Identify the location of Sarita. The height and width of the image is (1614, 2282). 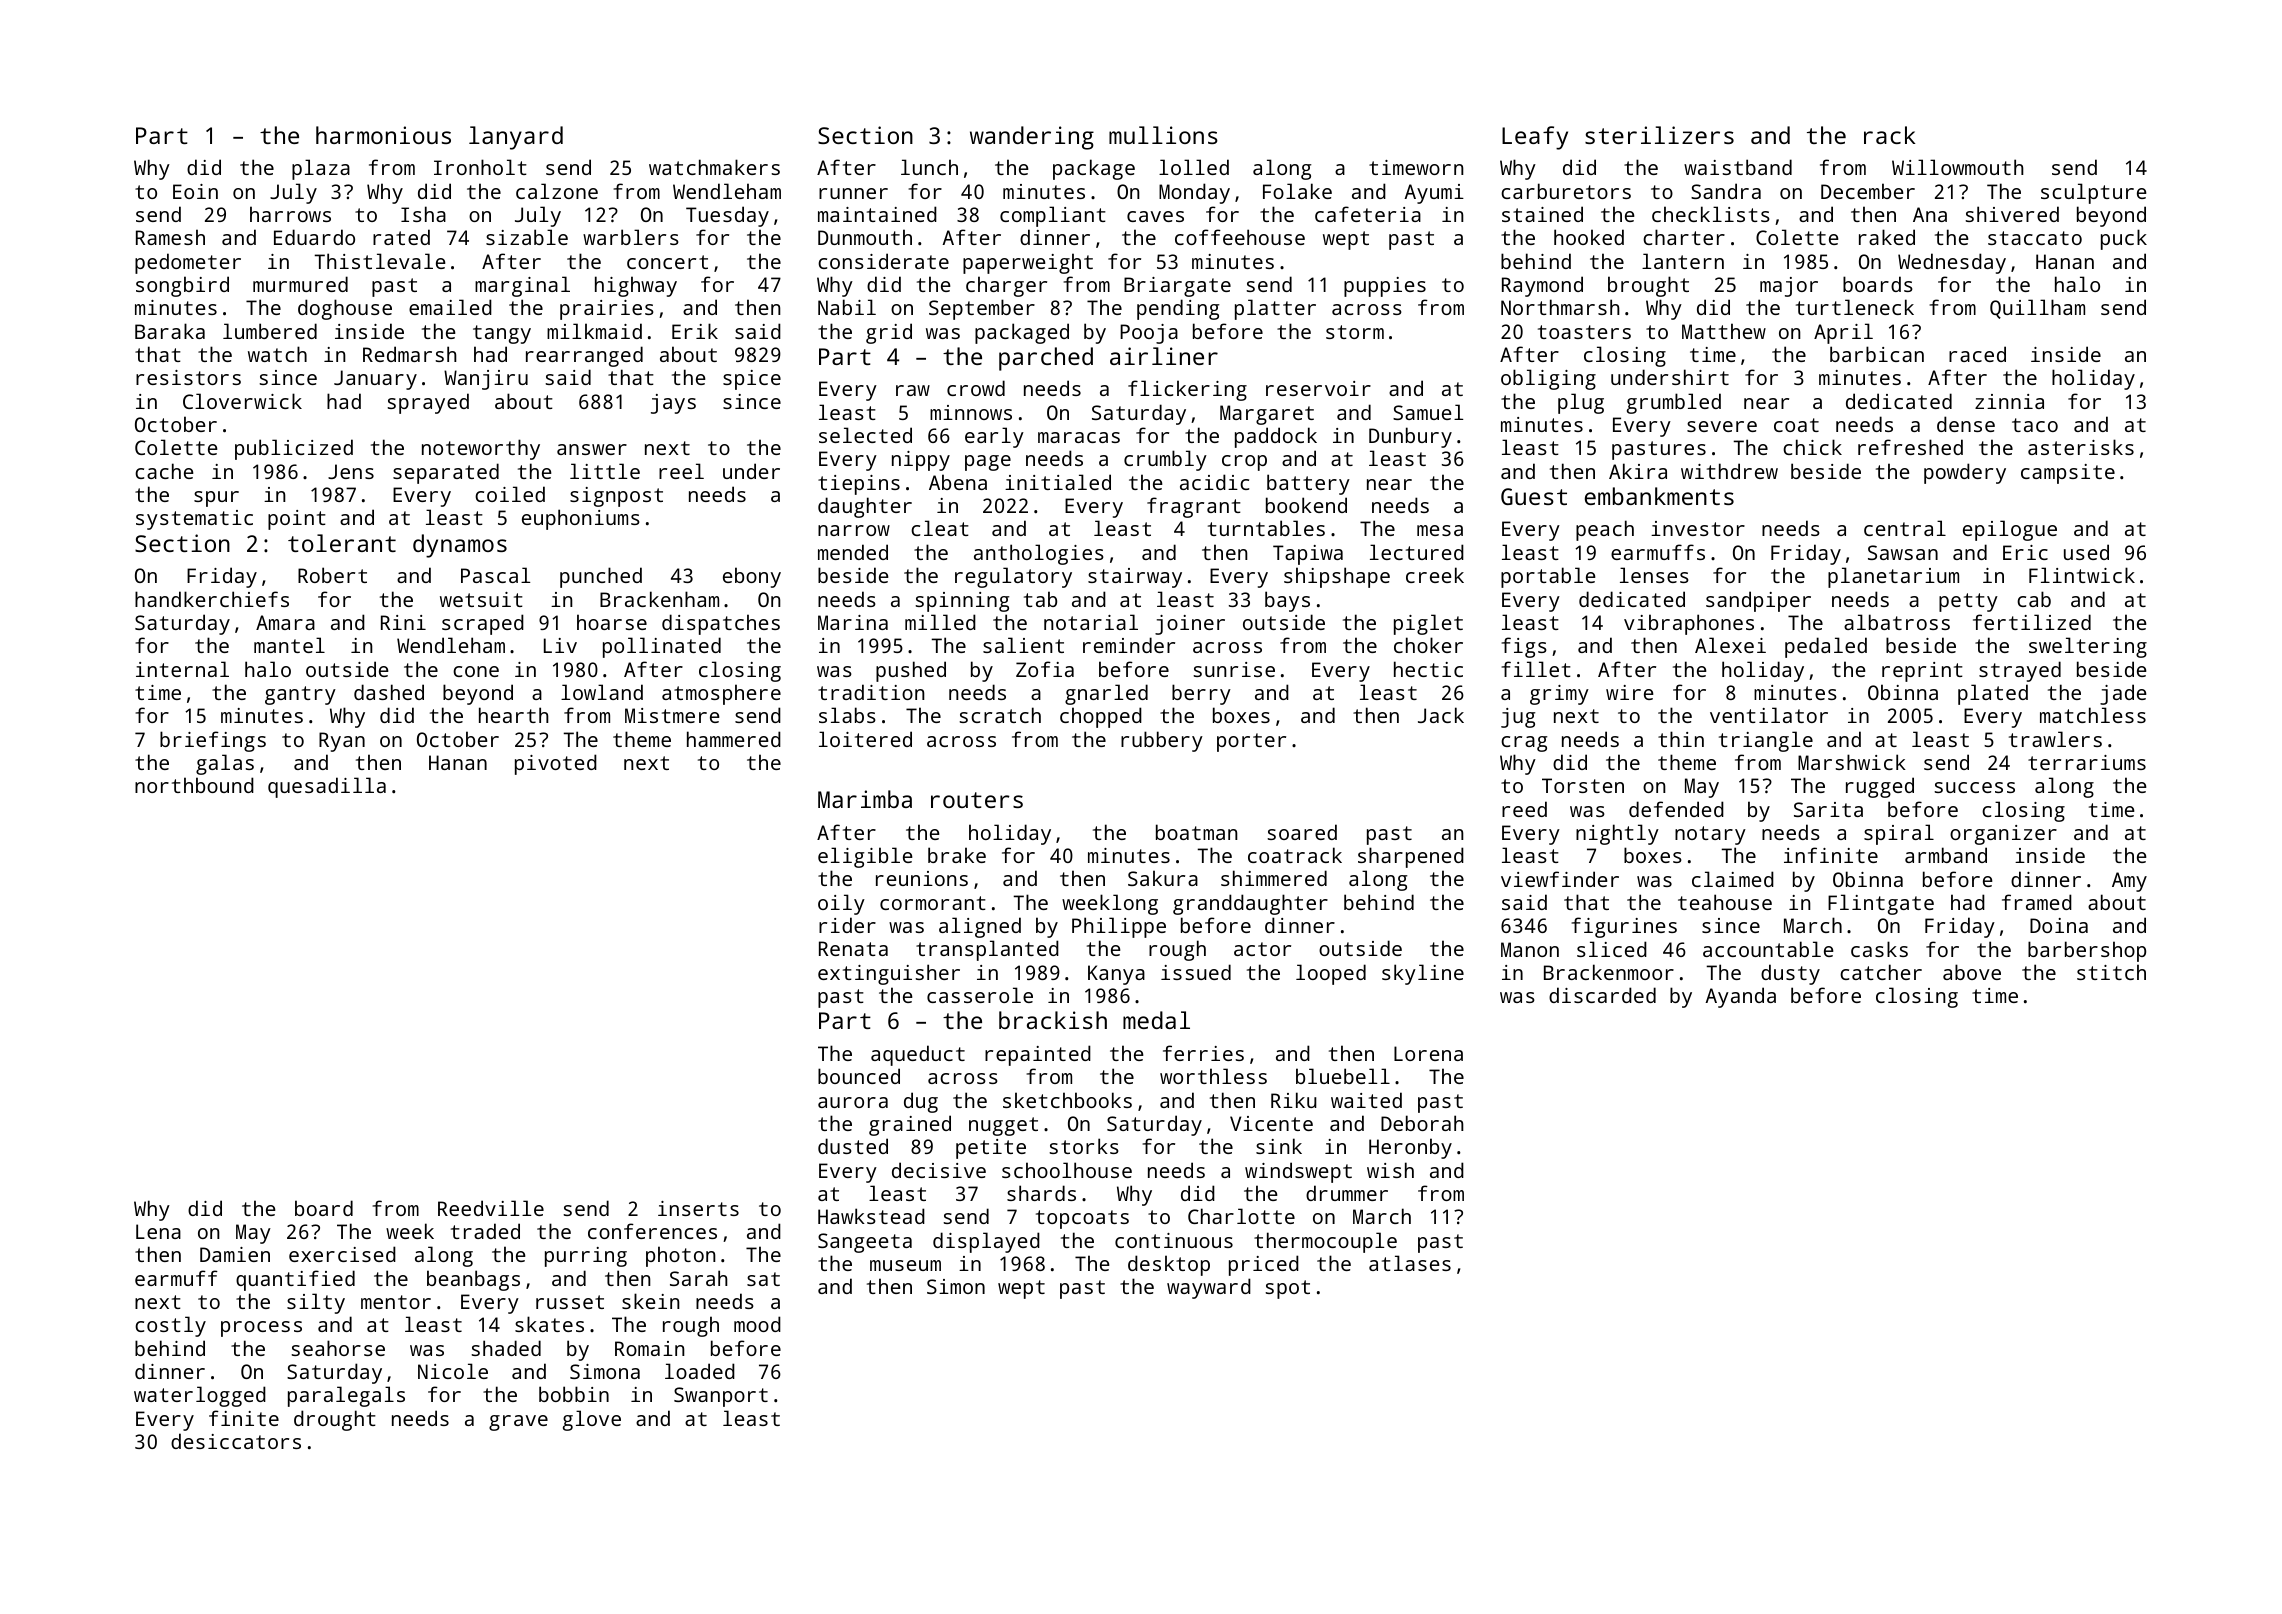
(1828, 809).
